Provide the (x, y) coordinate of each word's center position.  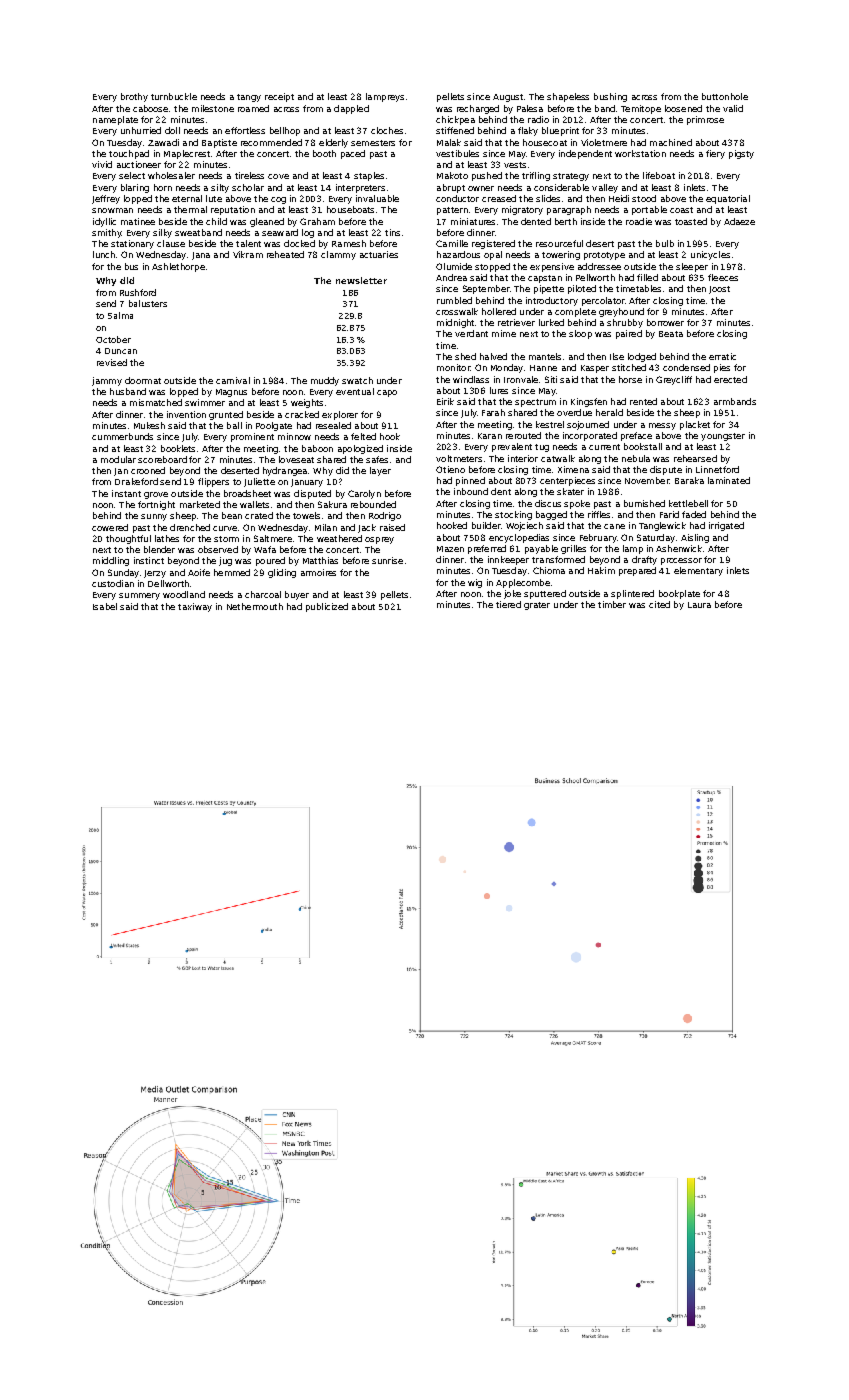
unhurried (141, 130)
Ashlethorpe (178, 267)
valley (605, 188)
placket (695, 425)
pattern (452, 211)
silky (162, 233)
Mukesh (149, 425)
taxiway (195, 607)
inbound (471, 491)
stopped (492, 267)
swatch (357, 380)
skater (570, 491)
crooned (148, 470)
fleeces (723, 277)
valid (733, 108)
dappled (351, 109)
